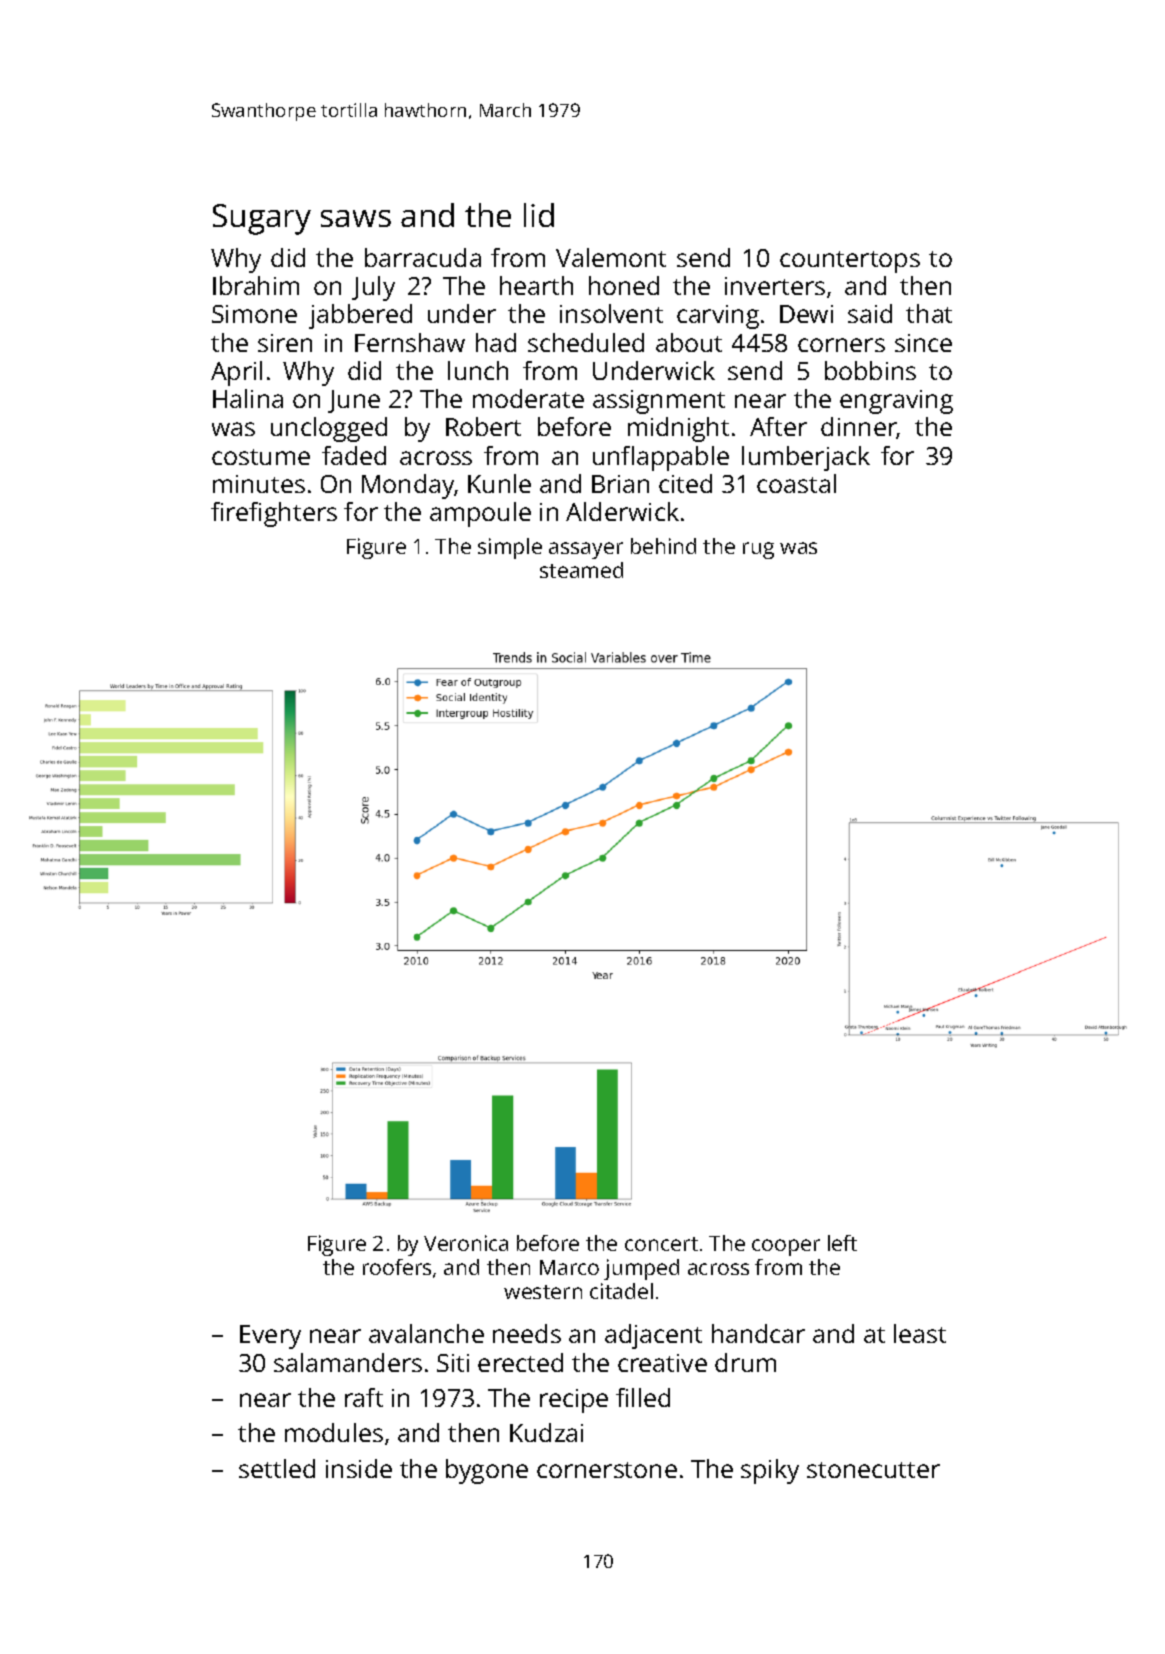 Image resolution: width=1165 pixels, height=1654 pixels. Describe the element at coordinates (663, 546) in the page. I see `behind` at that location.
